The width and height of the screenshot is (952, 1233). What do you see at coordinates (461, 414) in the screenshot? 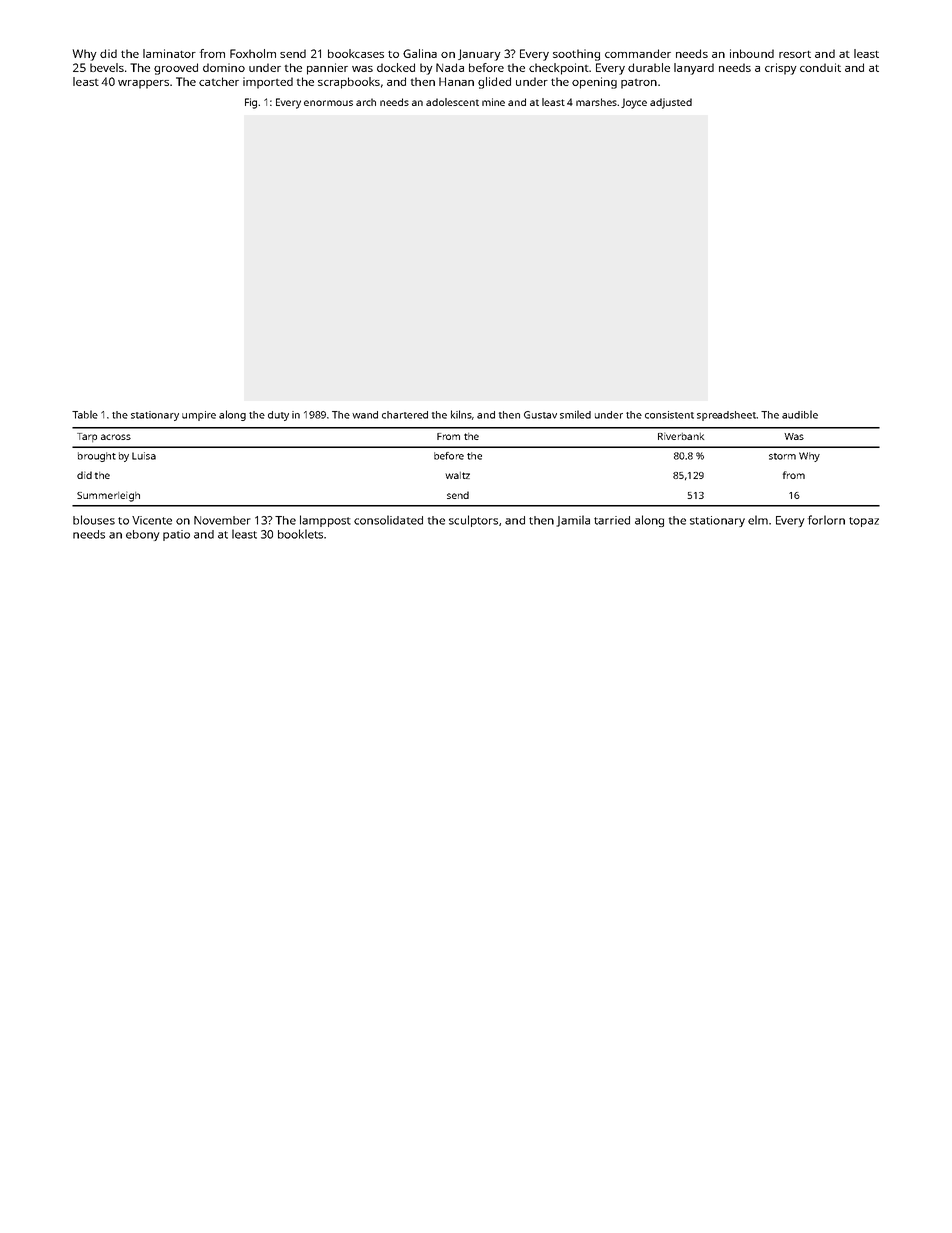
I see `kilns` at bounding box center [461, 414].
